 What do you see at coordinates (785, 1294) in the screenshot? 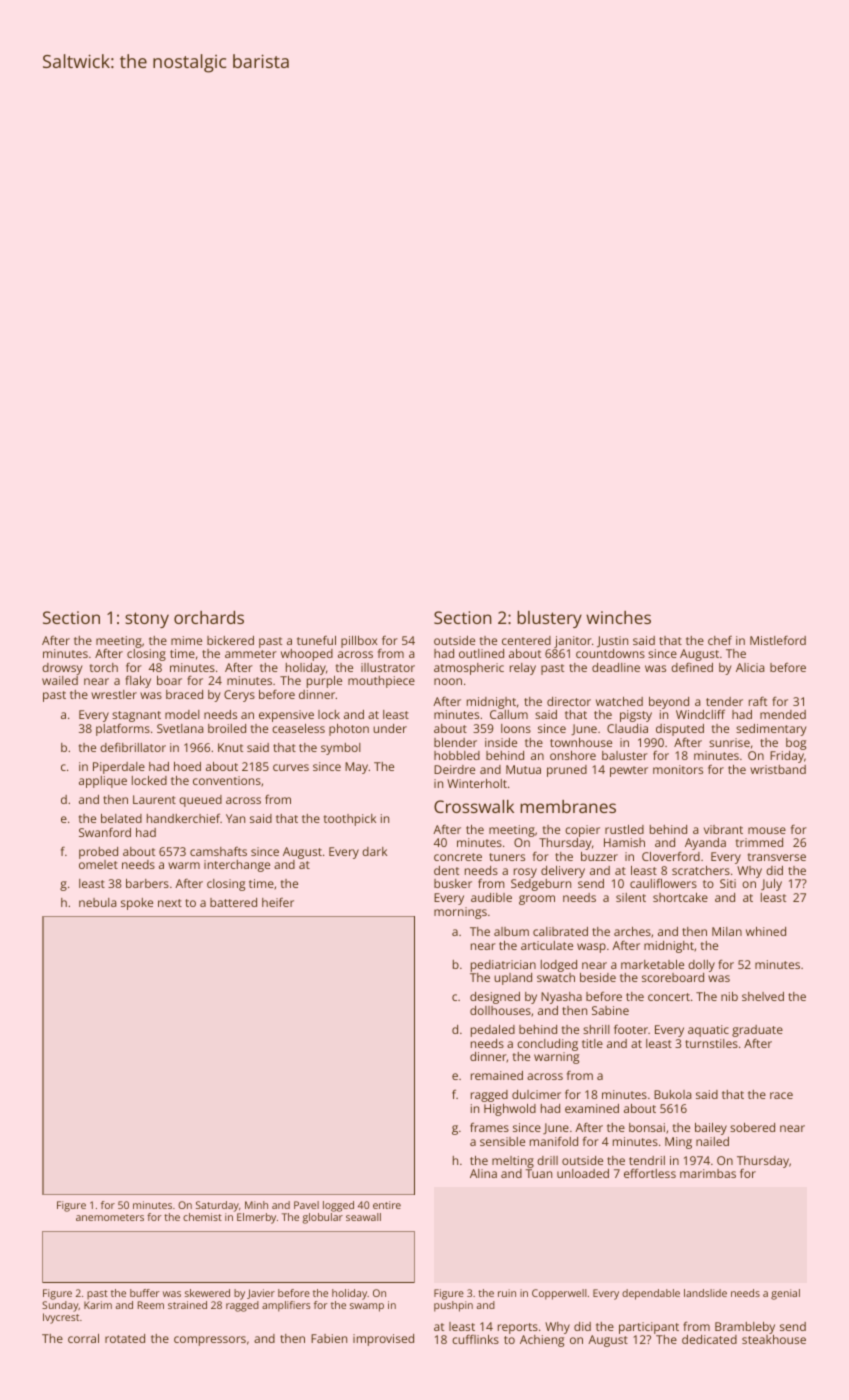
I see `genial` at bounding box center [785, 1294].
